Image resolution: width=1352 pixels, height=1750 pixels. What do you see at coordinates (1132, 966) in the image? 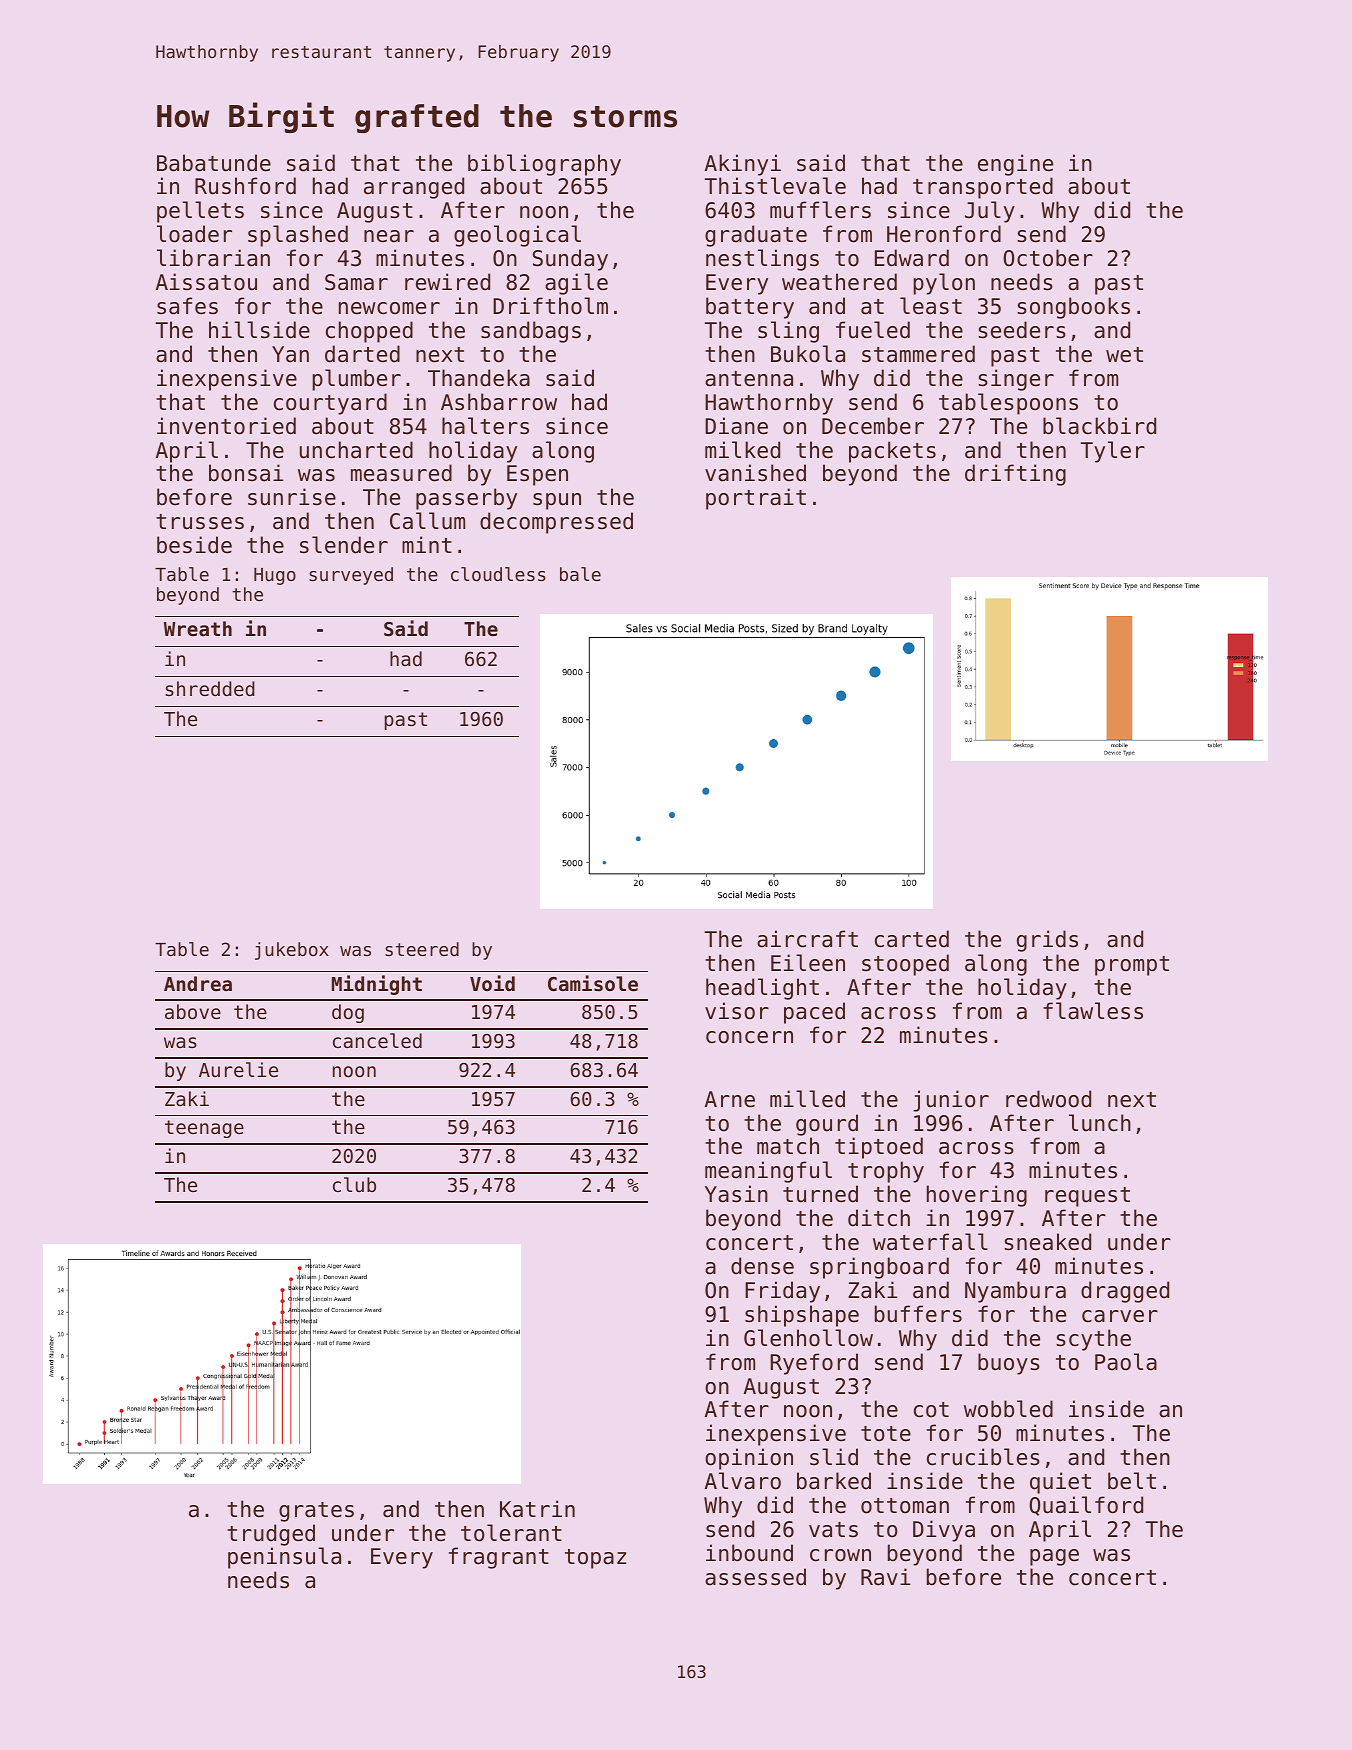
I see `prompt` at bounding box center [1132, 966].
